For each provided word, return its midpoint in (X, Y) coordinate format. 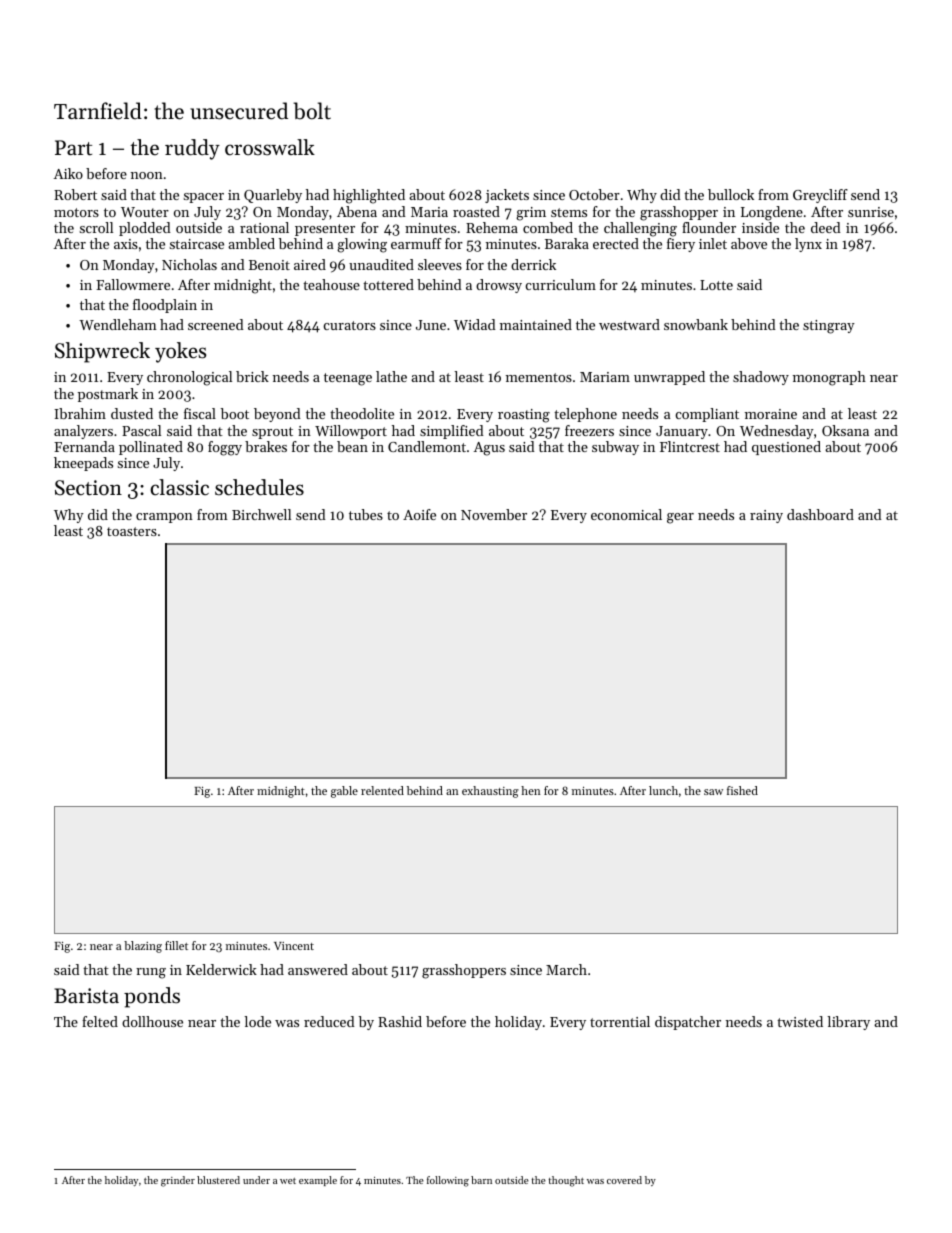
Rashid (400, 1021)
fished (742, 790)
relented (382, 790)
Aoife (419, 514)
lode (257, 1021)
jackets (507, 196)
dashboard (820, 514)
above (749, 243)
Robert (75, 194)
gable (344, 792)
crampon (164, 518)
